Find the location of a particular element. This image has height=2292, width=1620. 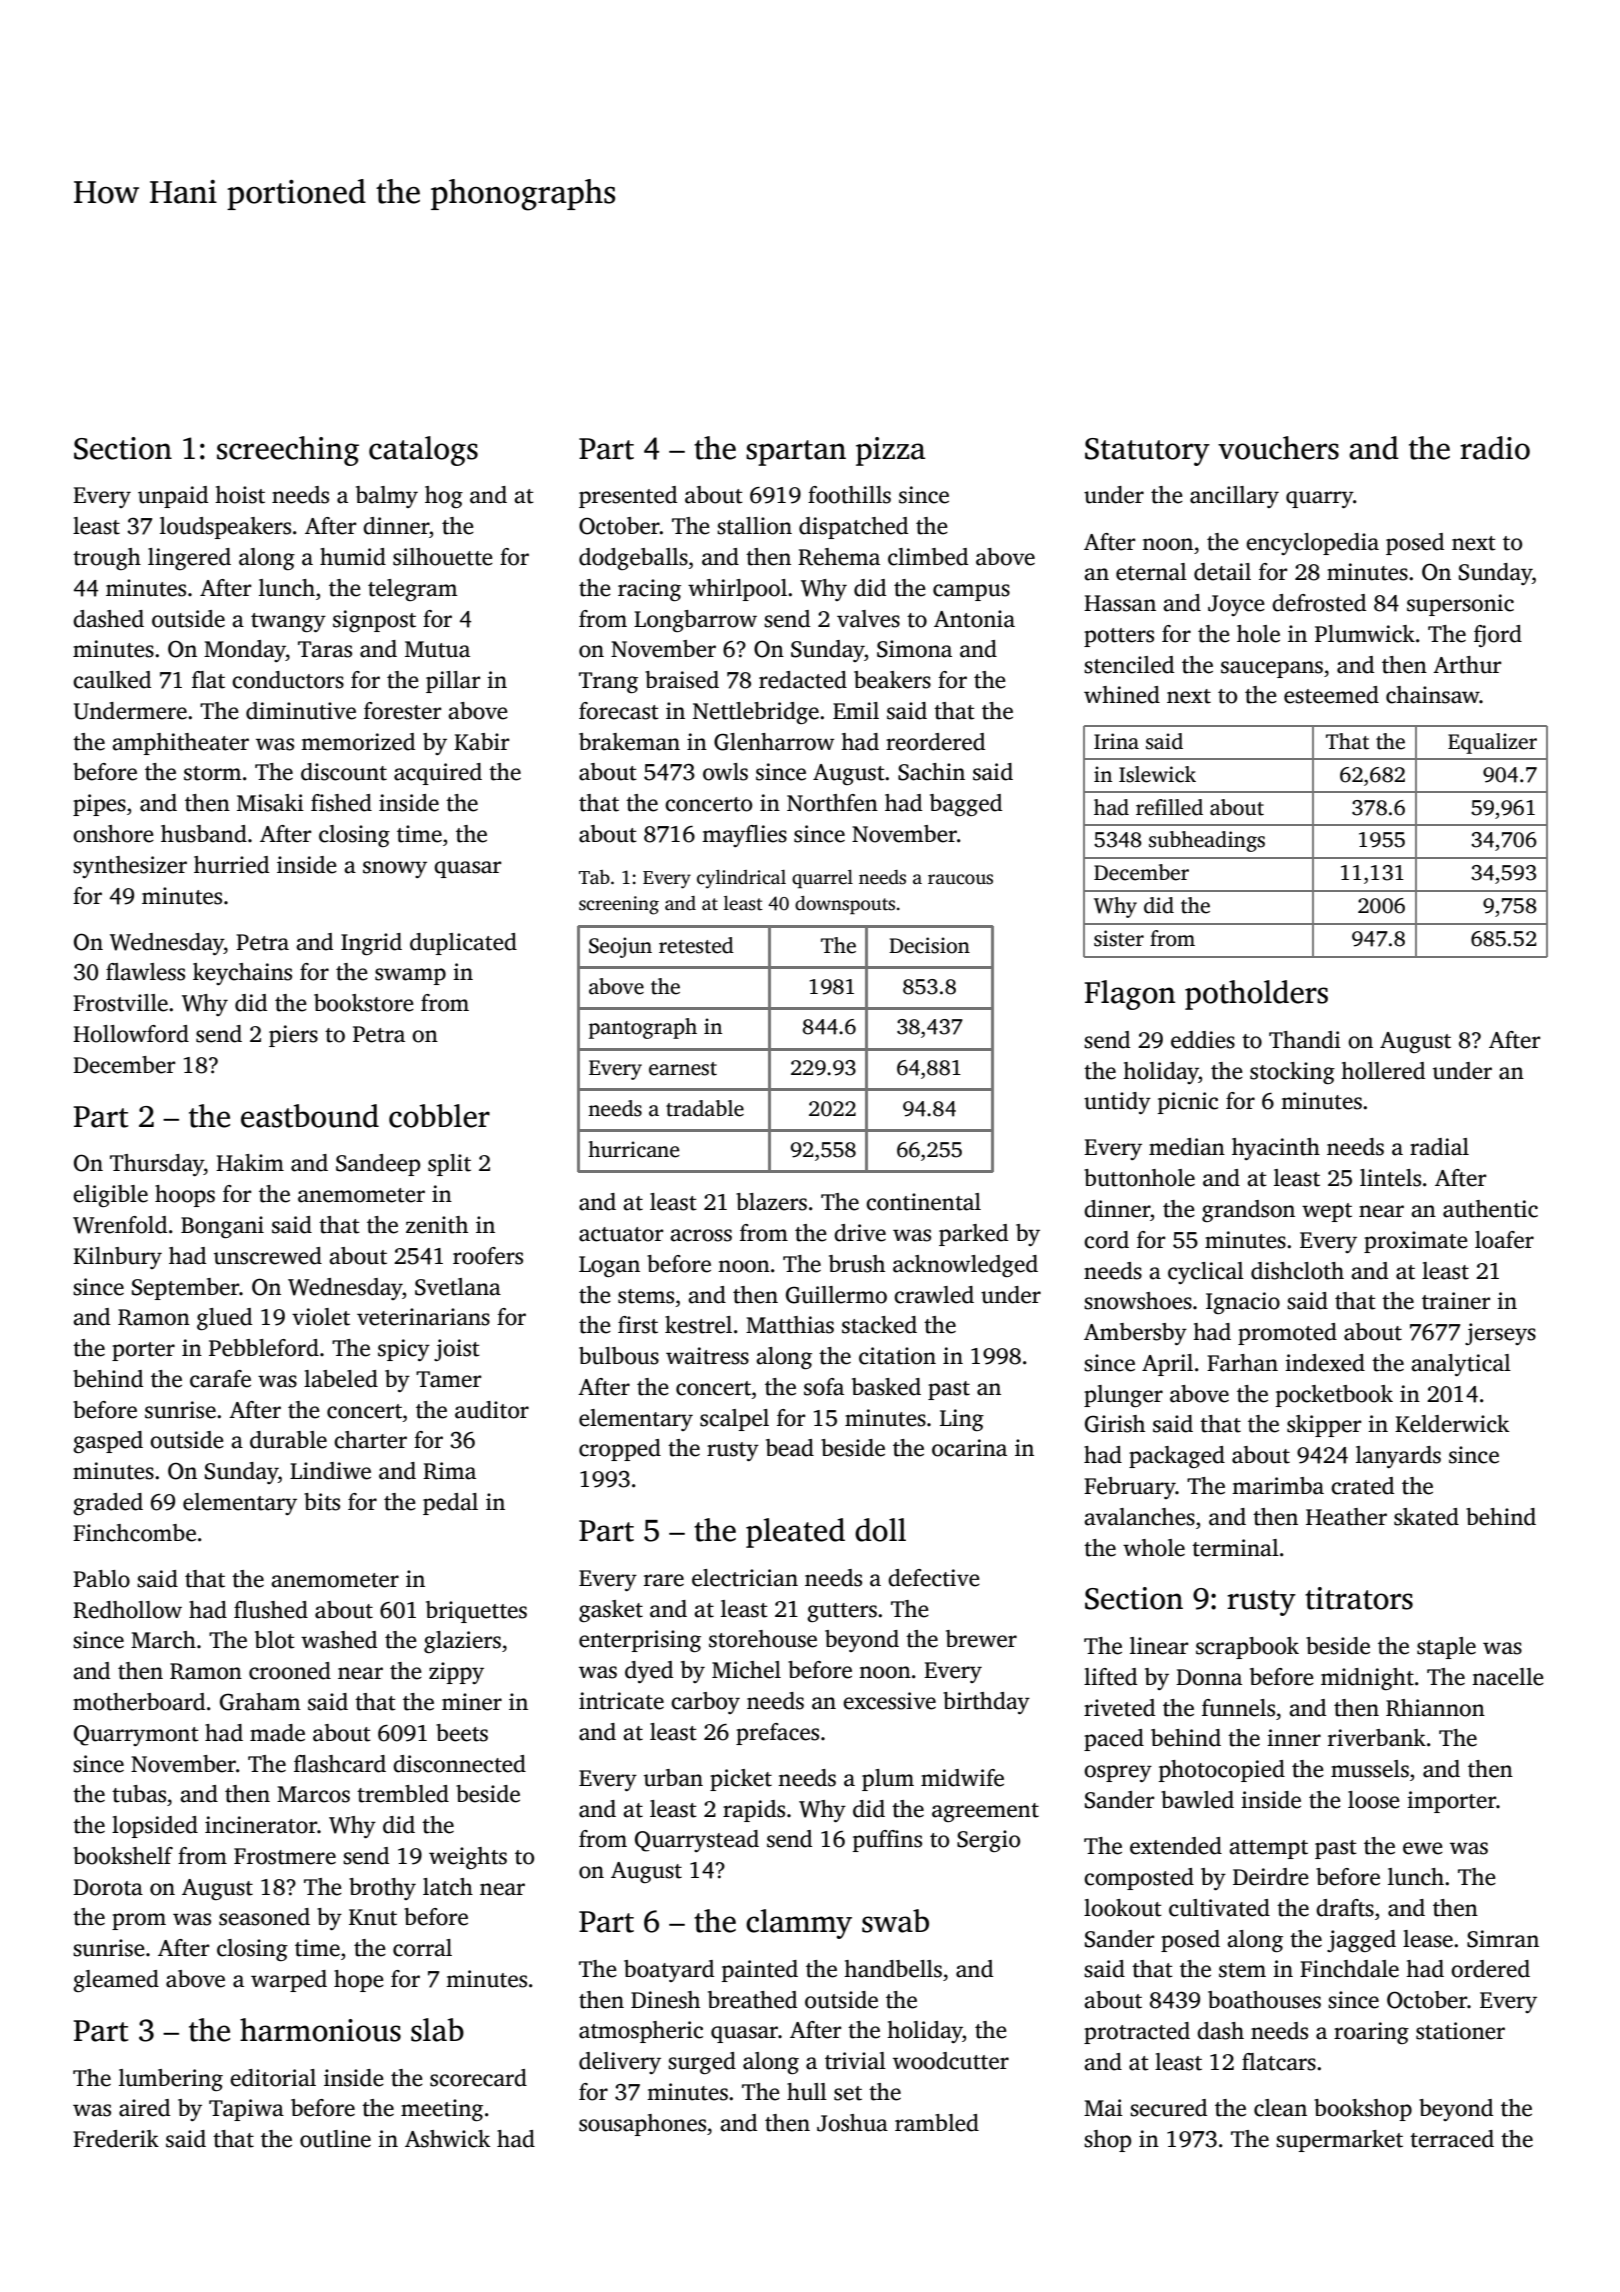

clean is located at coordinates (1280, 2108).
